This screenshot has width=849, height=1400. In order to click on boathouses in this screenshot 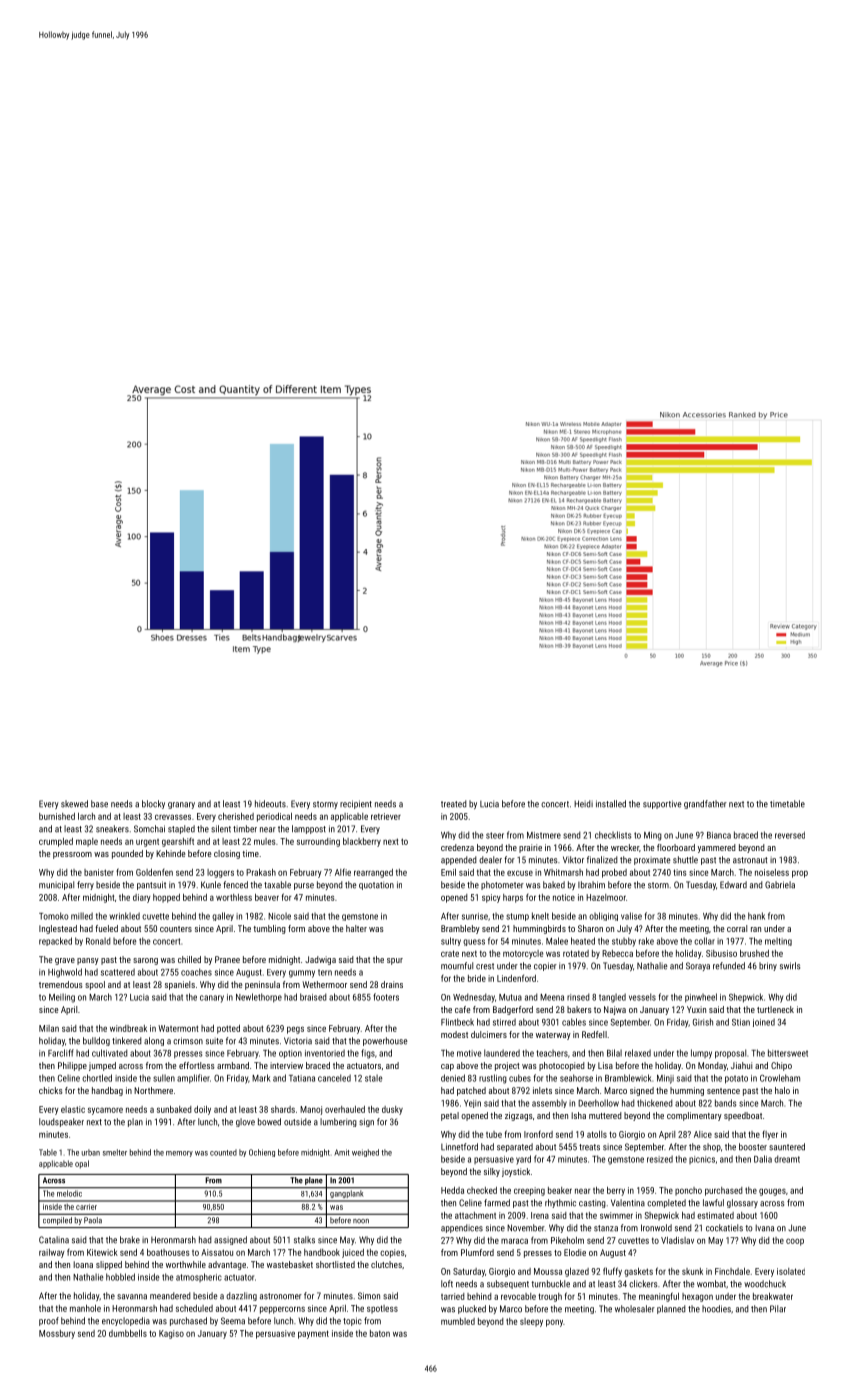, I will do `click(168, 1252)`.
